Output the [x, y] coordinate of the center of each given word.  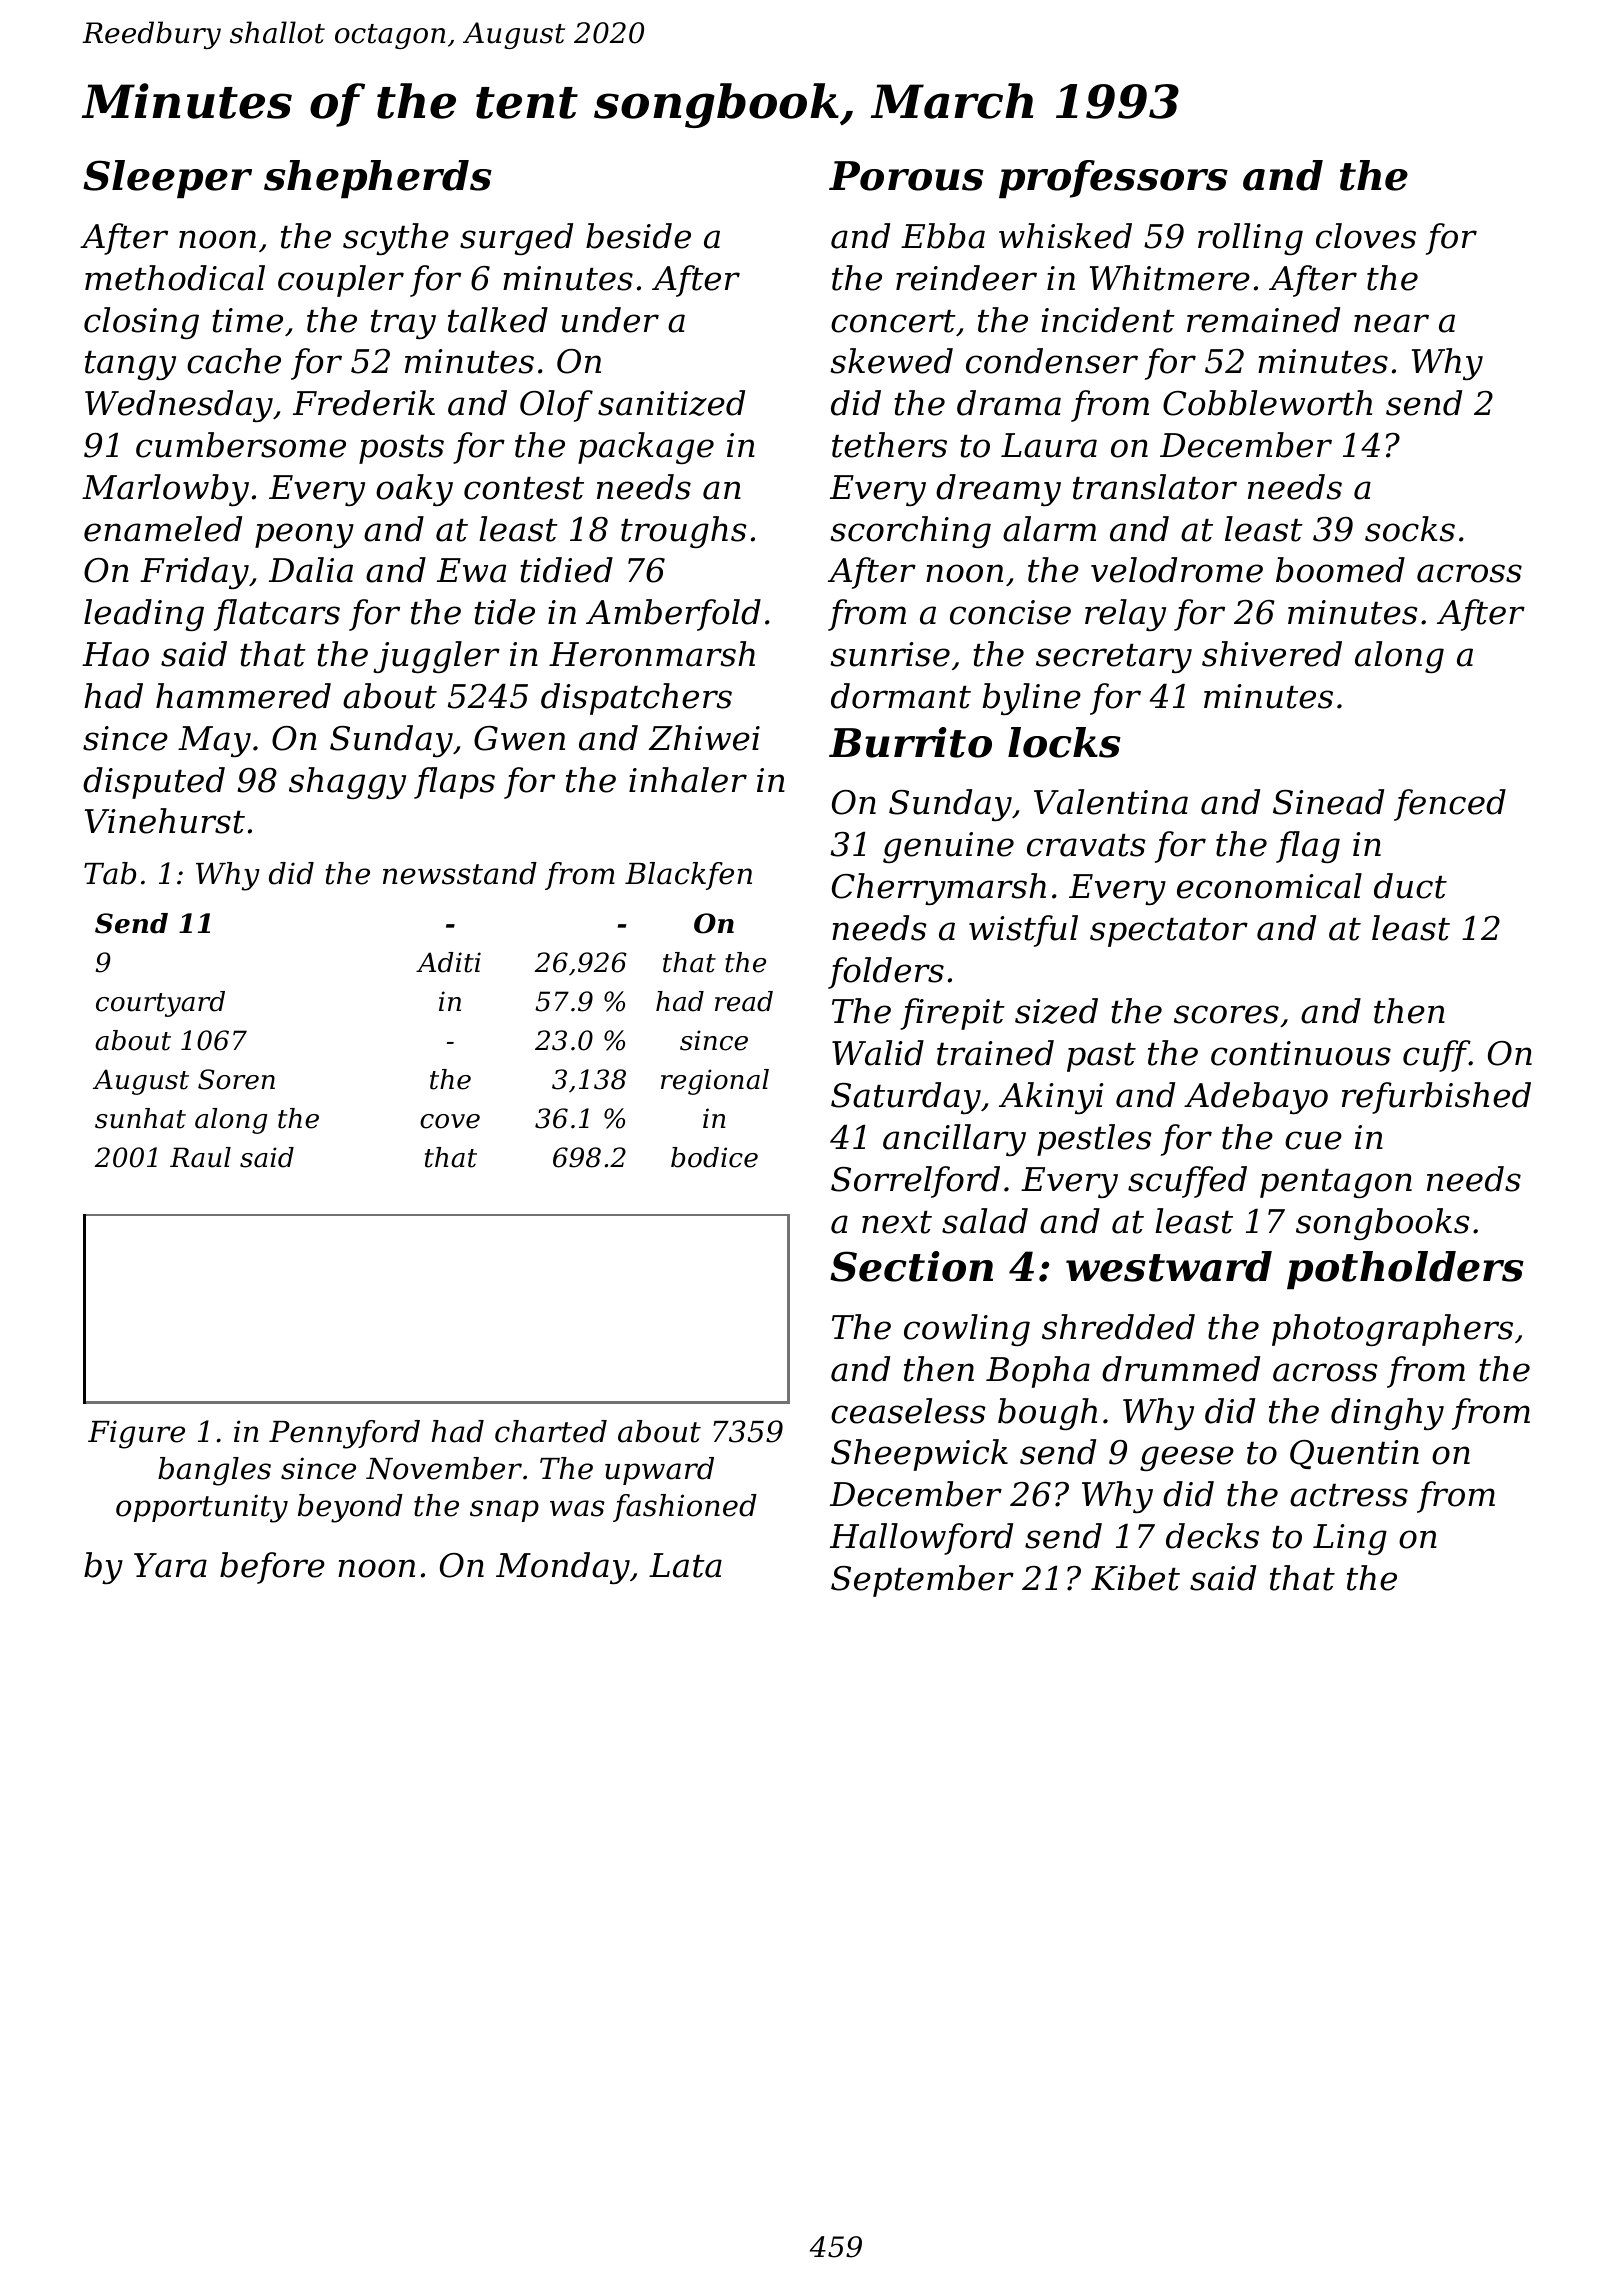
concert [893, 321]
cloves [1366, 236]
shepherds [378, 179]
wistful [1023, 931]
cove [450, 1121]
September [922, 1581]
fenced [1450, 805]
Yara [170, 1565]
